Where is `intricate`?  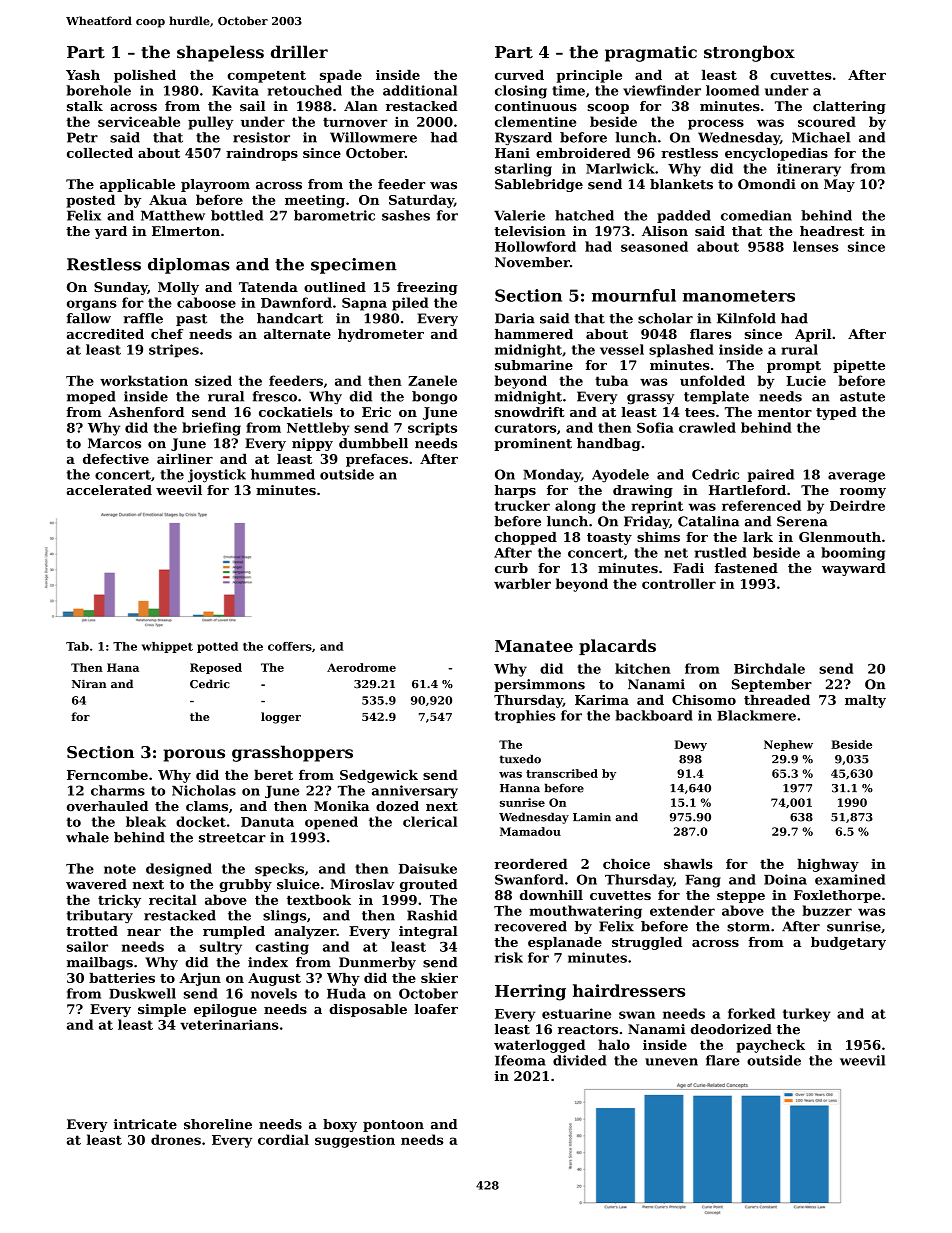 intricate is located at coordinates (145, 1124).
